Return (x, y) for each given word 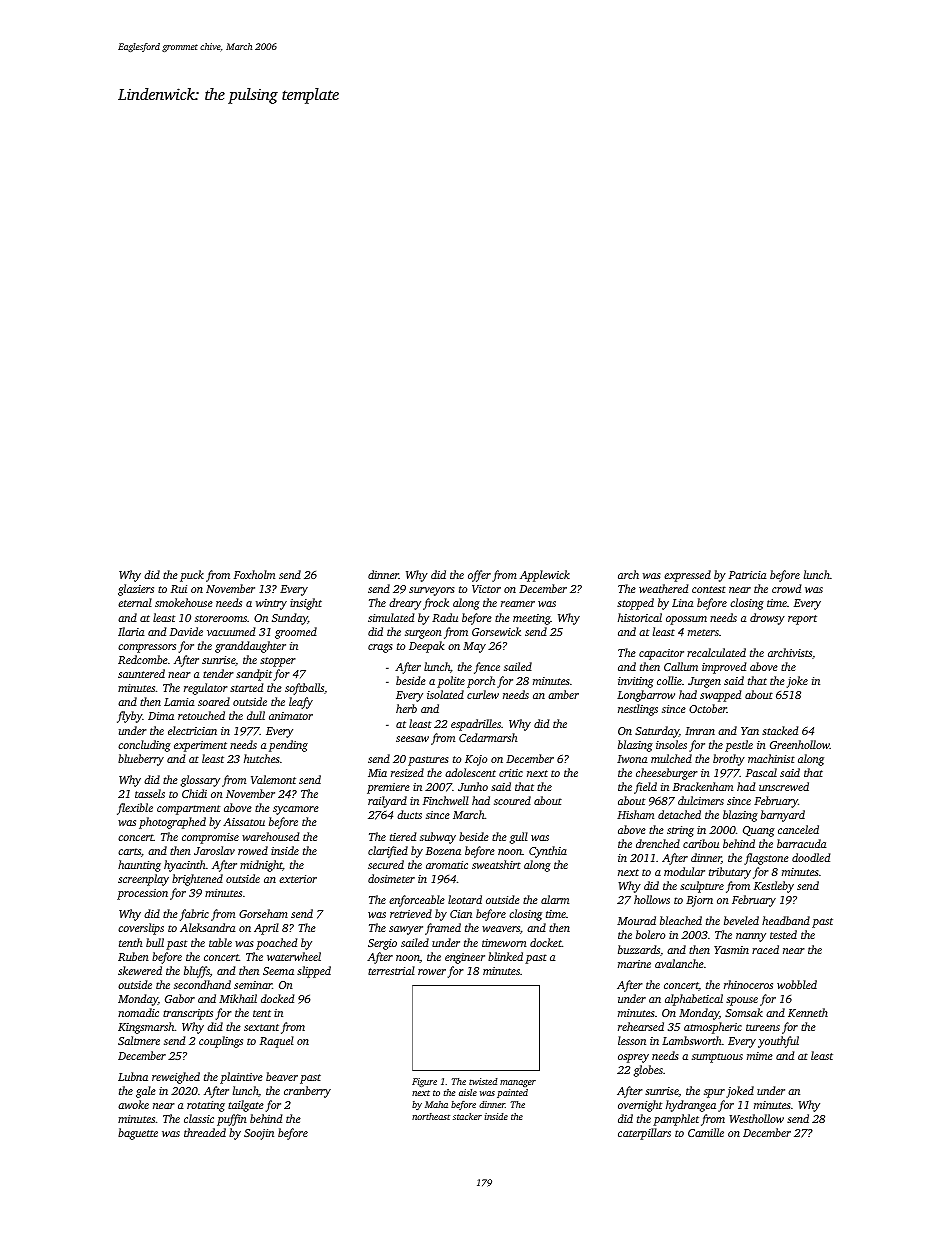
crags (380, 648)
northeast (431, 1116)
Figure (424, 1082)
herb (406, 708)
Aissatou (244, 822)
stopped (635, 604)
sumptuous (717, 1058)
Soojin (259, 1134)
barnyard (783, 816)
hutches (262, 758)
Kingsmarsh (146, 1028)
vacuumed (231, 631)
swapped (720, 696)
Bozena (443, 851)
